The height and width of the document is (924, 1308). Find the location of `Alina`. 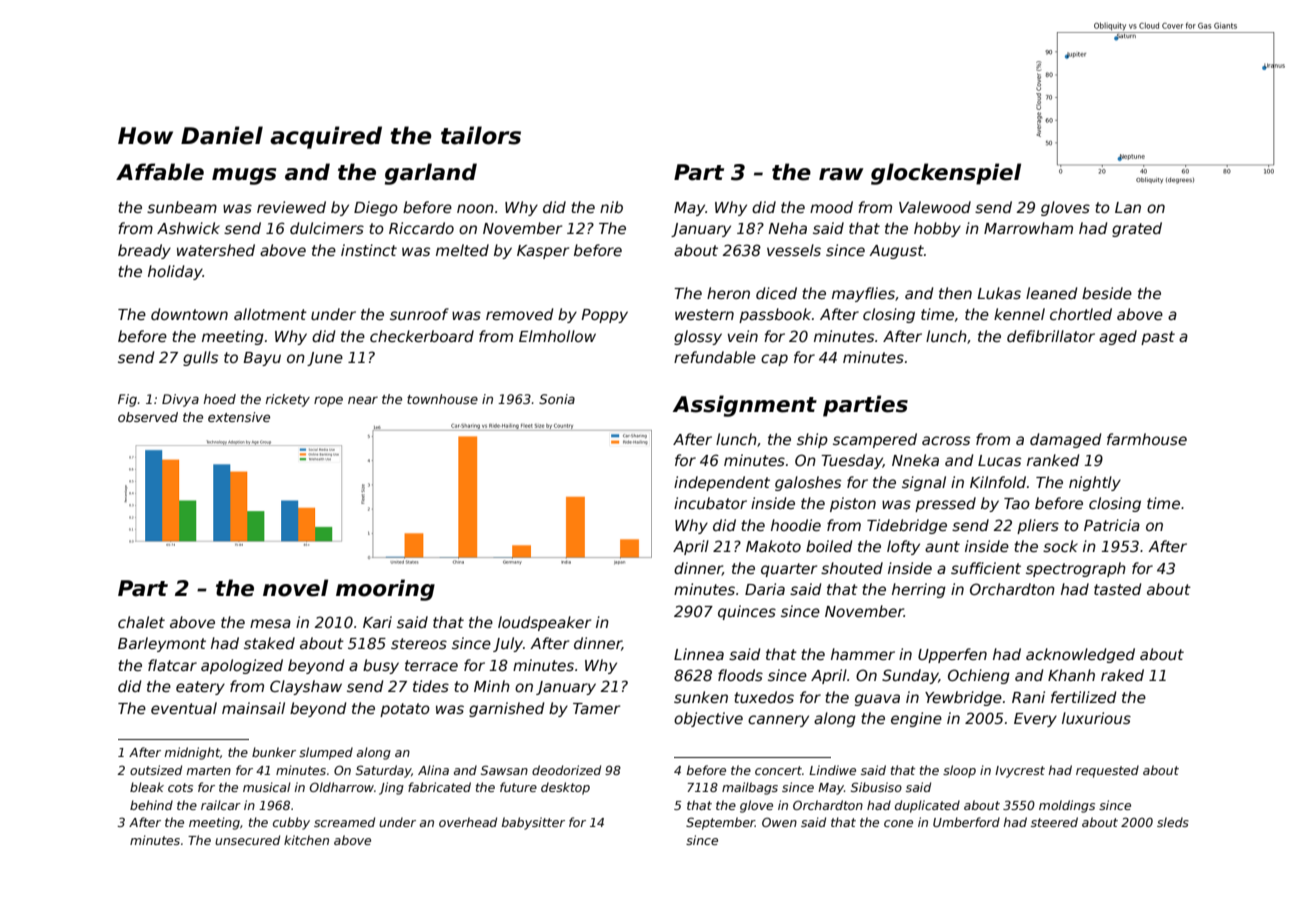

Alina is located at coordinates (433, 770).
